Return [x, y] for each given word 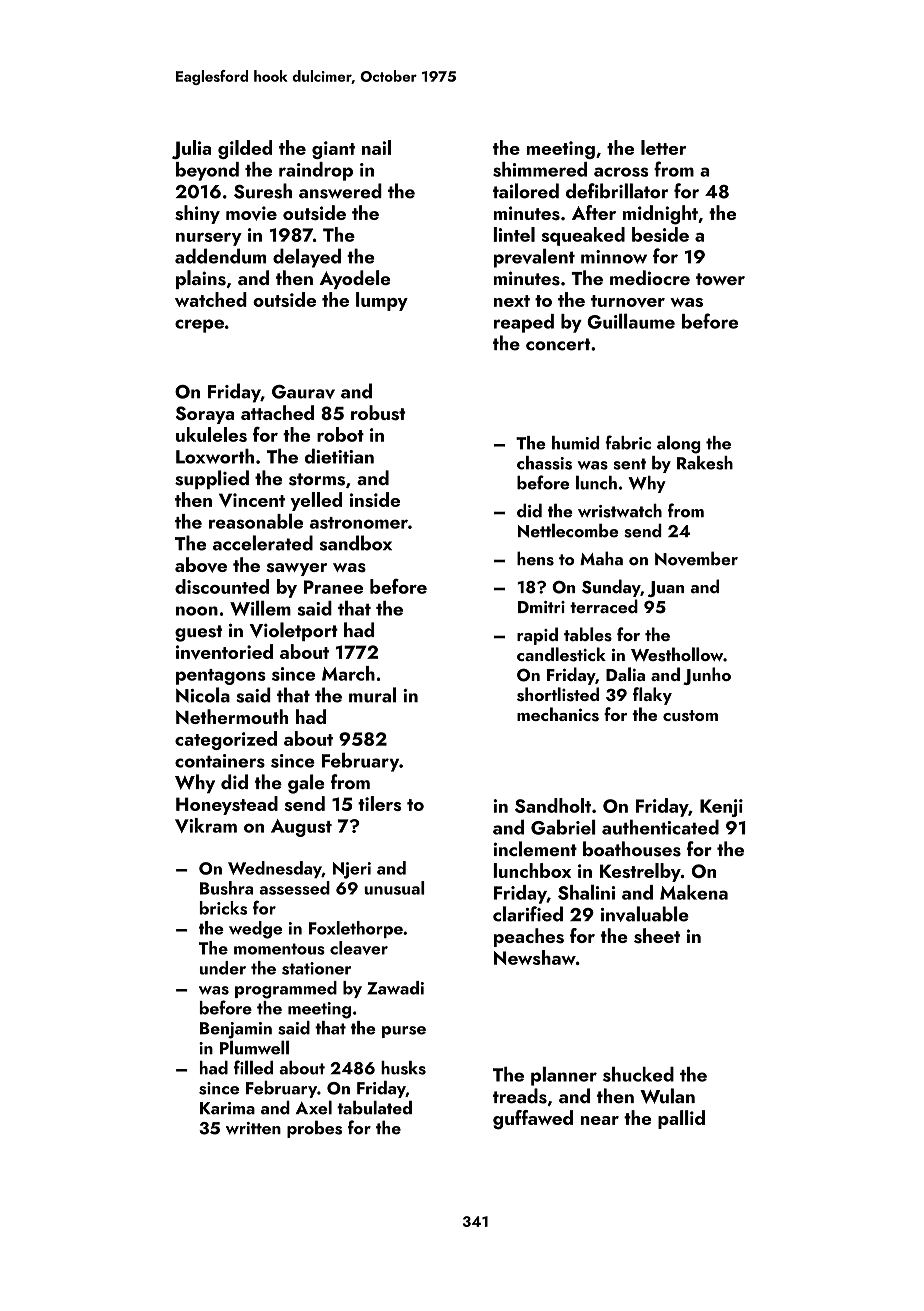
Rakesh [705, 463]
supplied [212, 479]
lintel [514, 234]
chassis [544, 463]
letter [663, 147]
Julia [191, 149]
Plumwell [254, 1047]
